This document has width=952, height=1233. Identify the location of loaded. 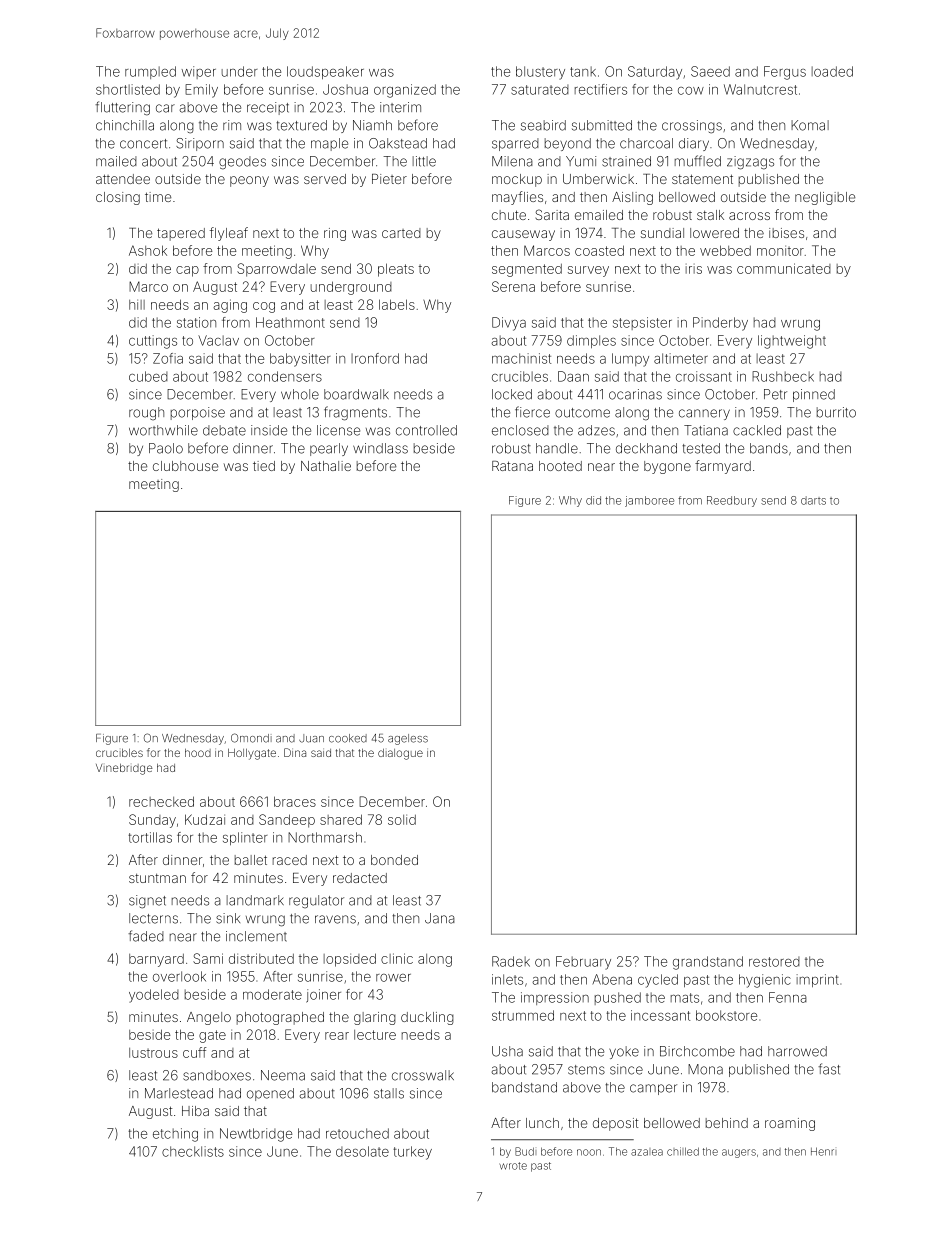
(832, 71).
